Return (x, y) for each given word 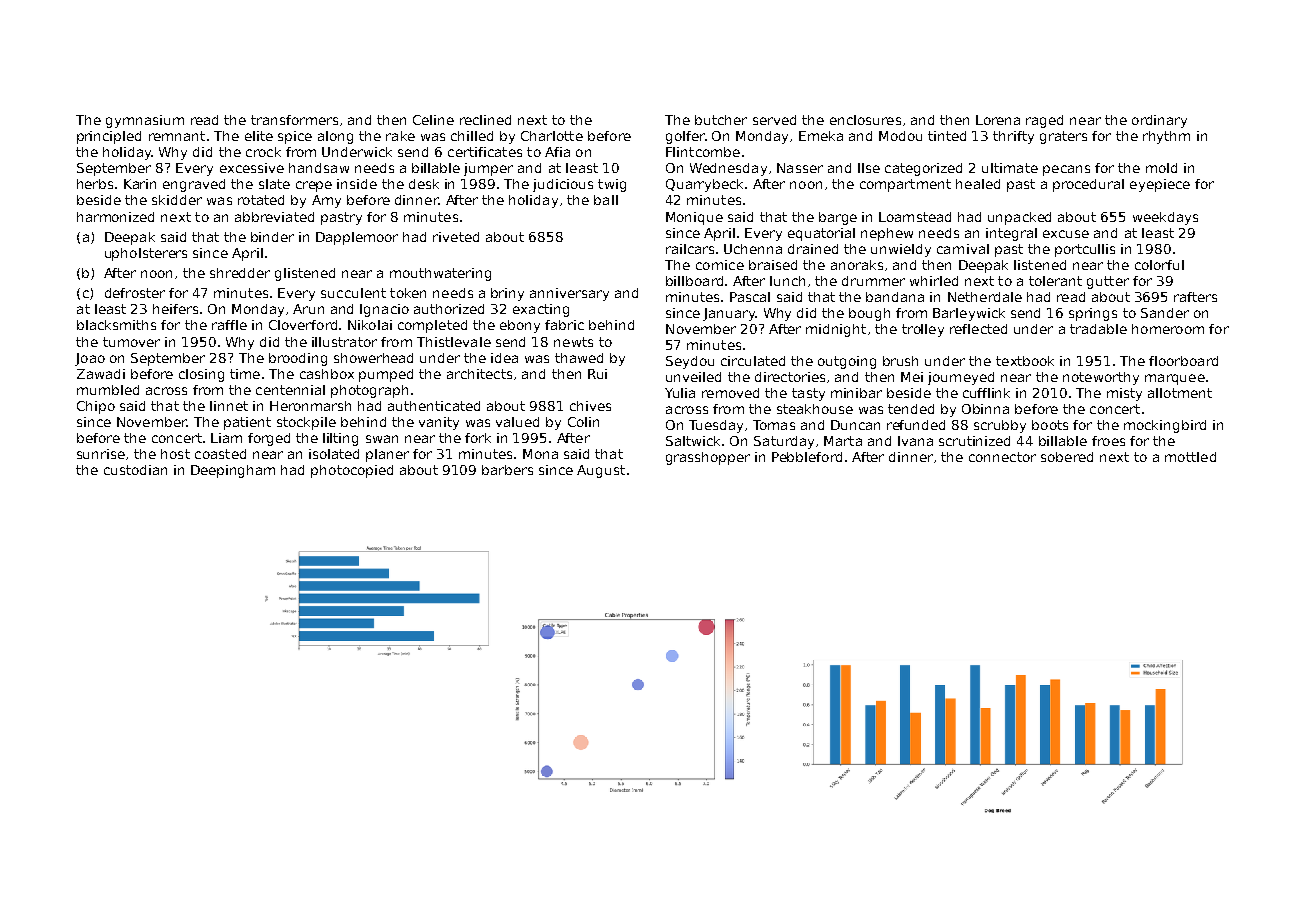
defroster (135, 293)
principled (109, 137)
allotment (1180, 393)
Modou (900, 136)
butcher (721, 120)
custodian (135, 470)
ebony (520, 326)
